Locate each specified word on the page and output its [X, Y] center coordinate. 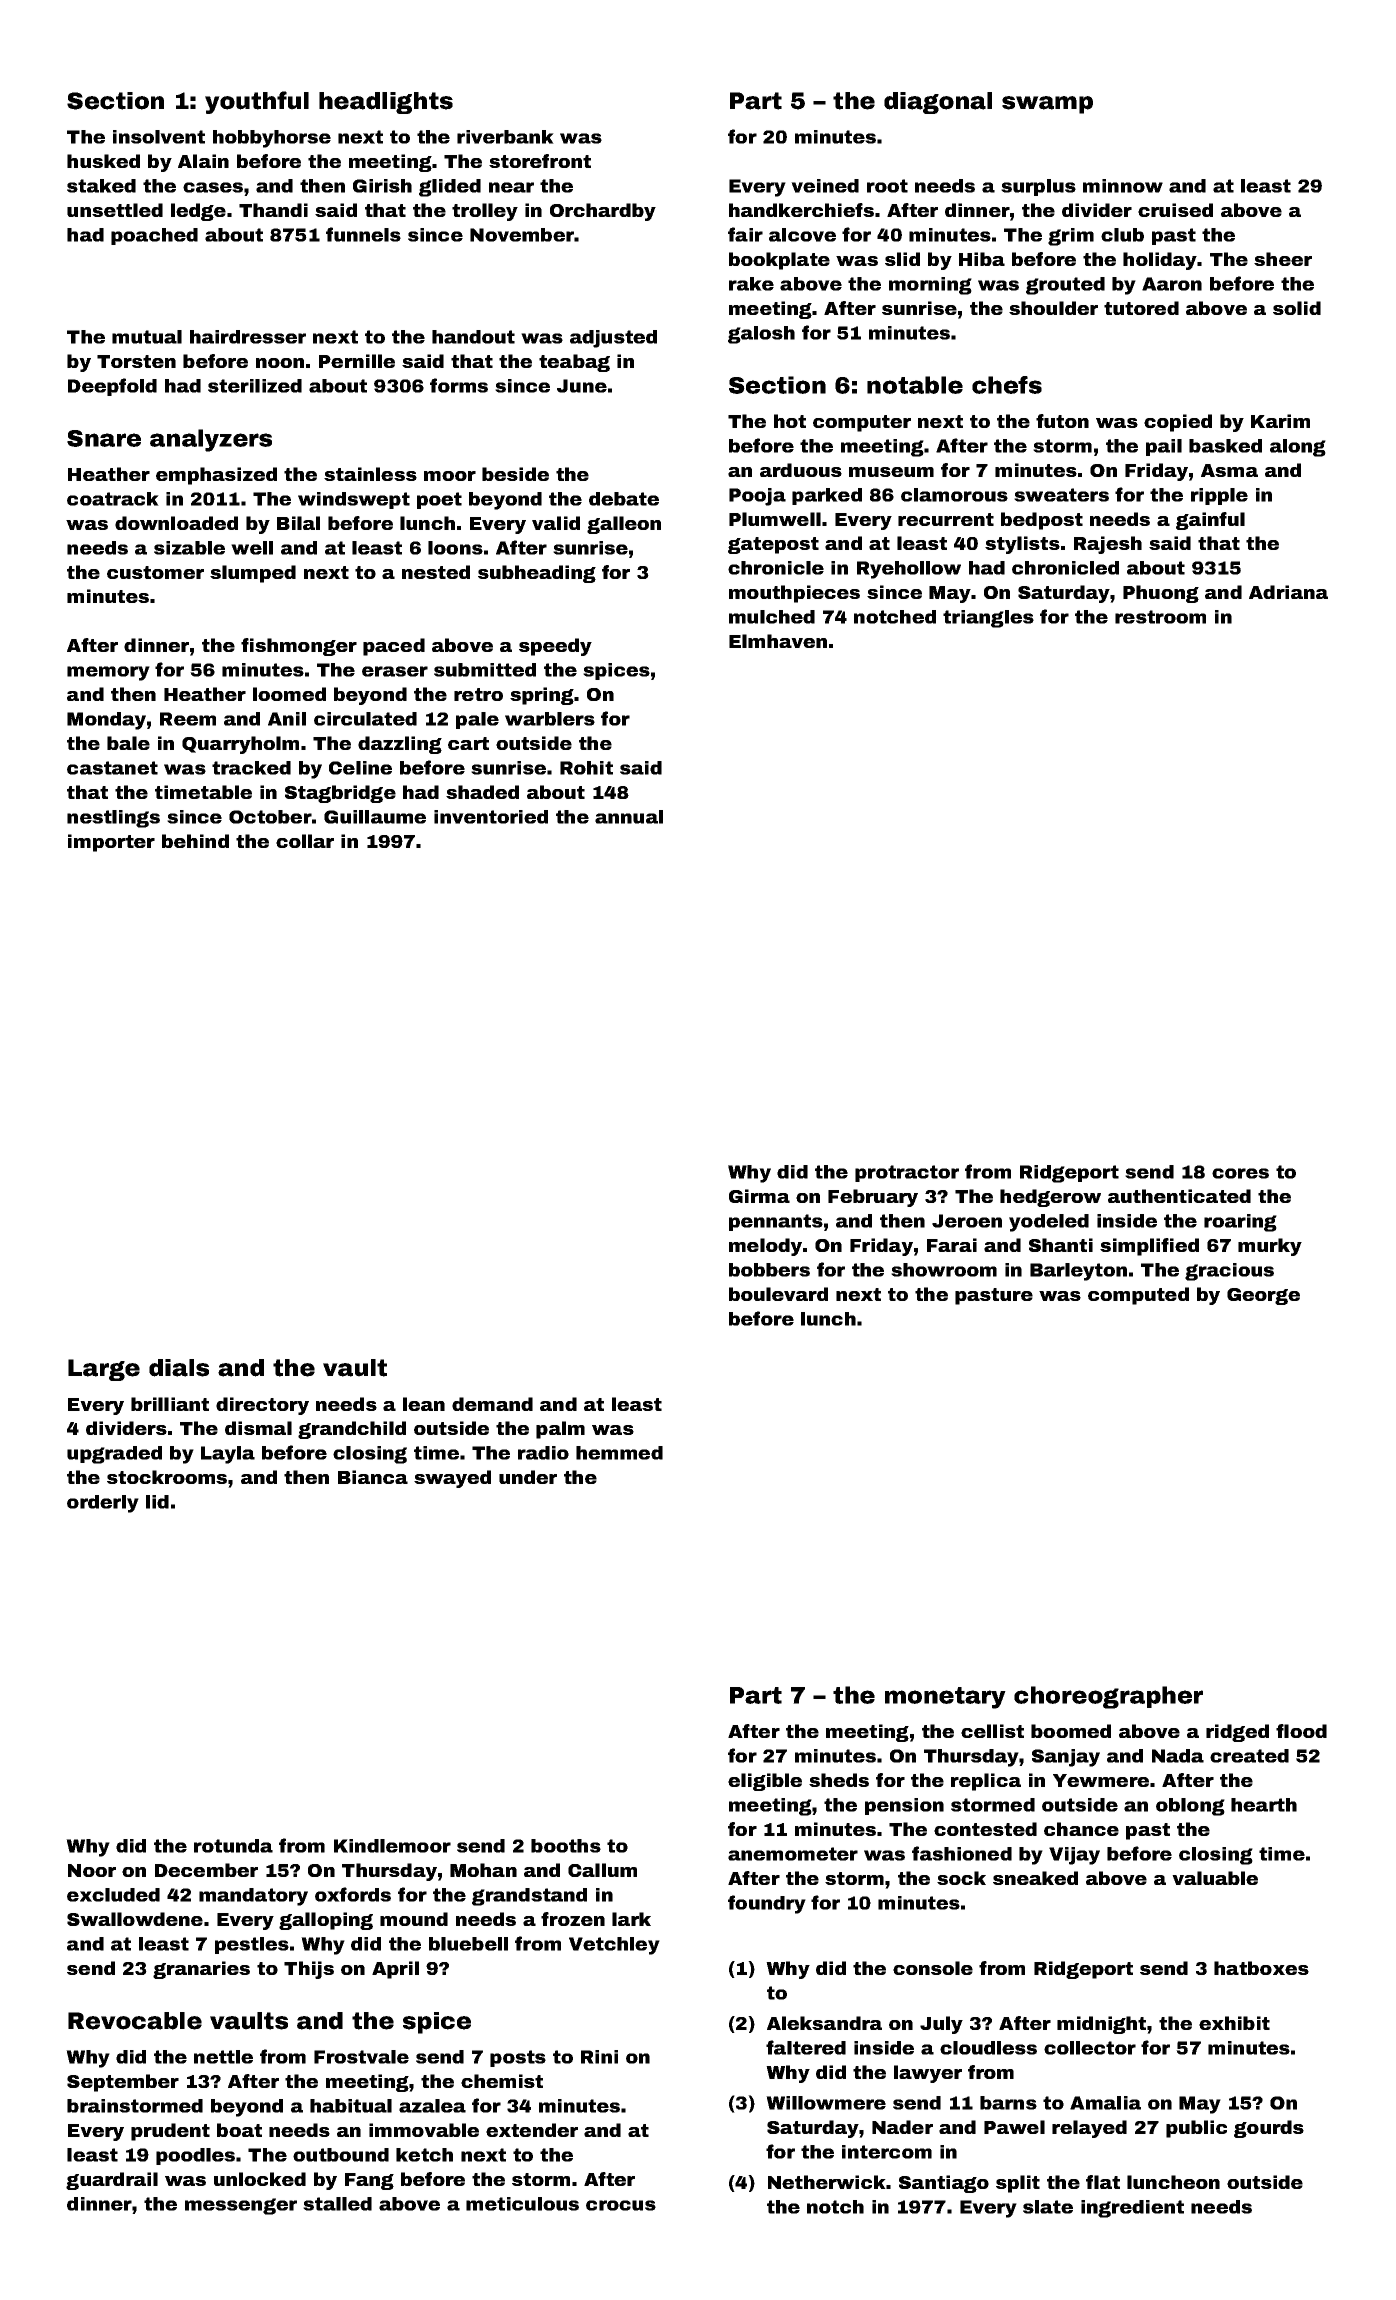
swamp [1047, 105]
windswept [354, 500]
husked [103, 161]
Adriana [1288, 592]
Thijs [309, 1970]
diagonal [938, 103]
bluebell [468, 1944]
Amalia [1105, 2103]
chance [1081, 1829]
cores [1240, 1173]
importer [111, 843]
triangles [988, 619]
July [941, 2025]
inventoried [491, 817]
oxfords [353, 1894]
